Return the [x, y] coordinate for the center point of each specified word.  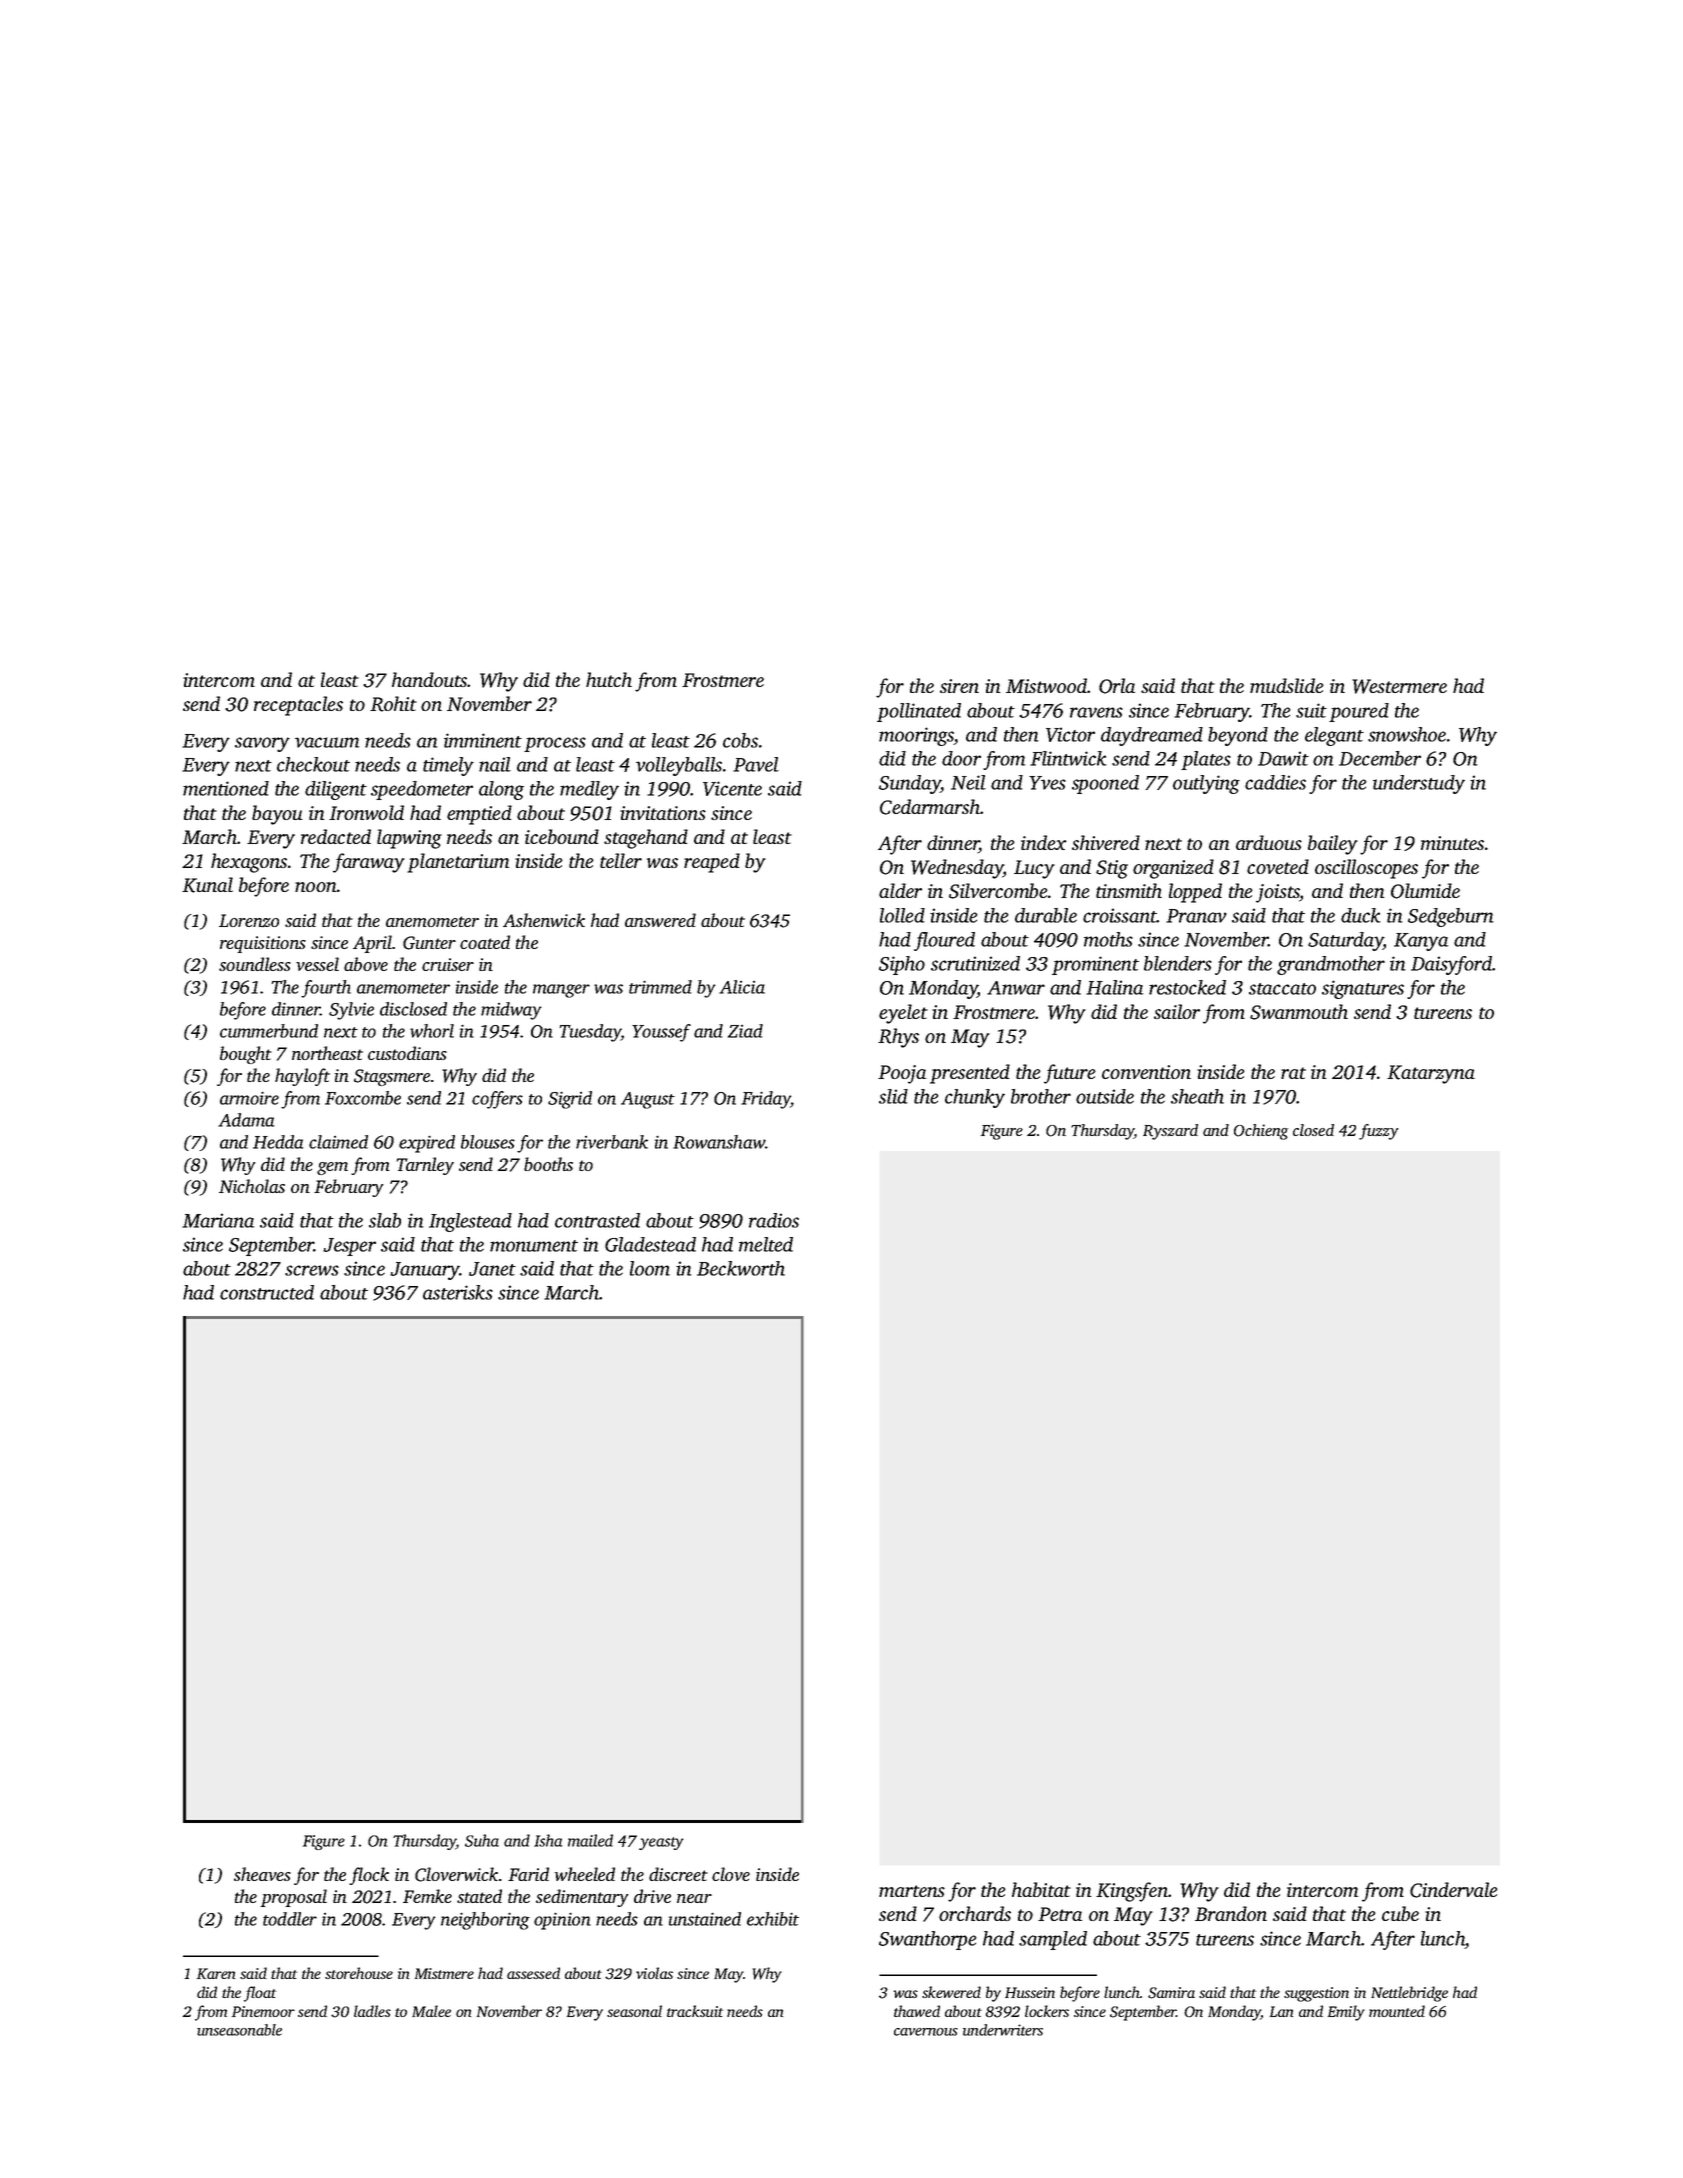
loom [650, 1268]
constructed [267, 1292]
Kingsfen [1132, 1892]
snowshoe [1407, 734]
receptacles [298, 706]
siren [959, 686]
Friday [766, 1100]
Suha [482, 1840]
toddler [290, 1919]
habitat [1041, 1889]
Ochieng [1261, 1132]
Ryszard [1170, 1132]
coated [485, 942]
